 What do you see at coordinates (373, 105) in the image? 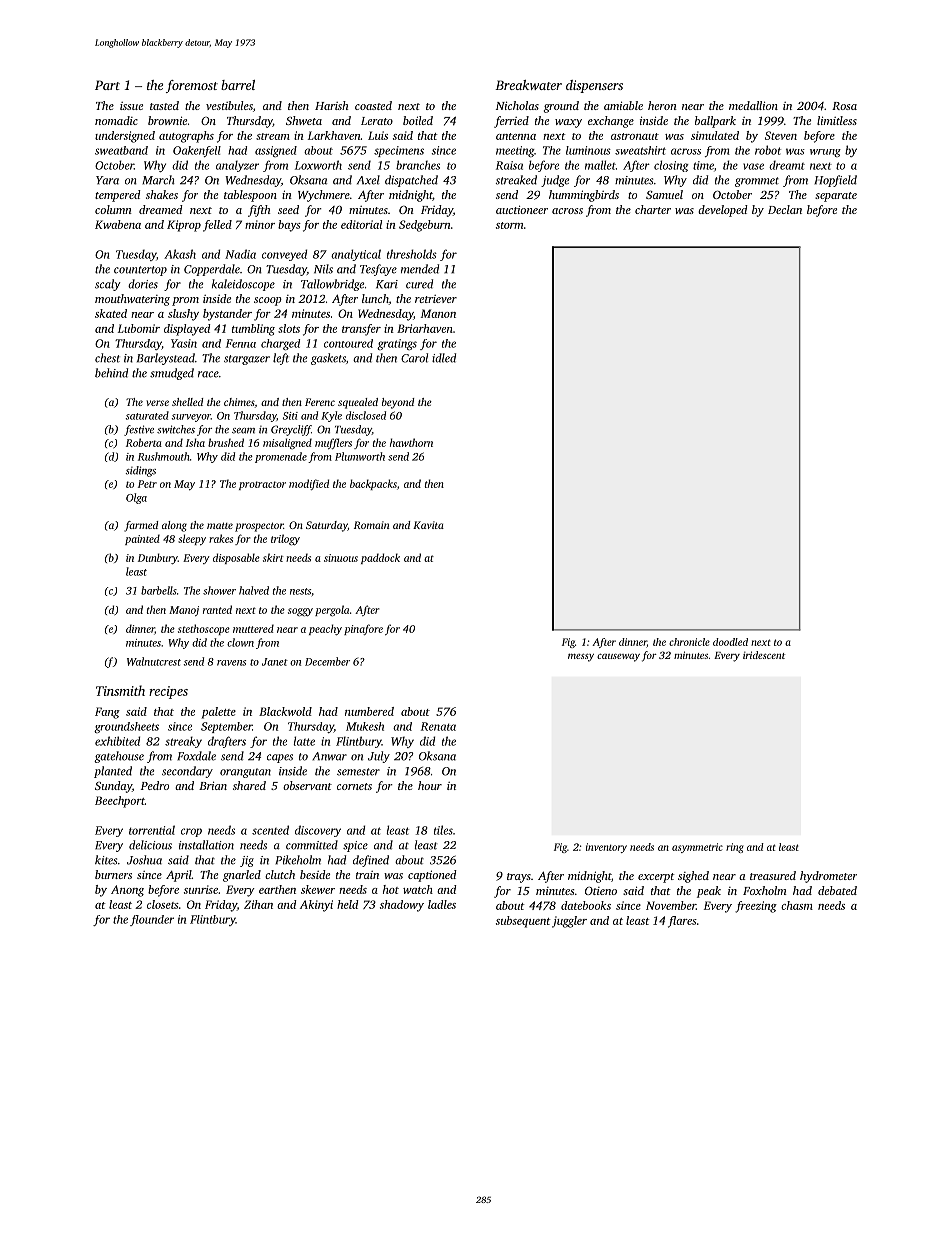
I see `coasted` at bounding box center [373, 105].
